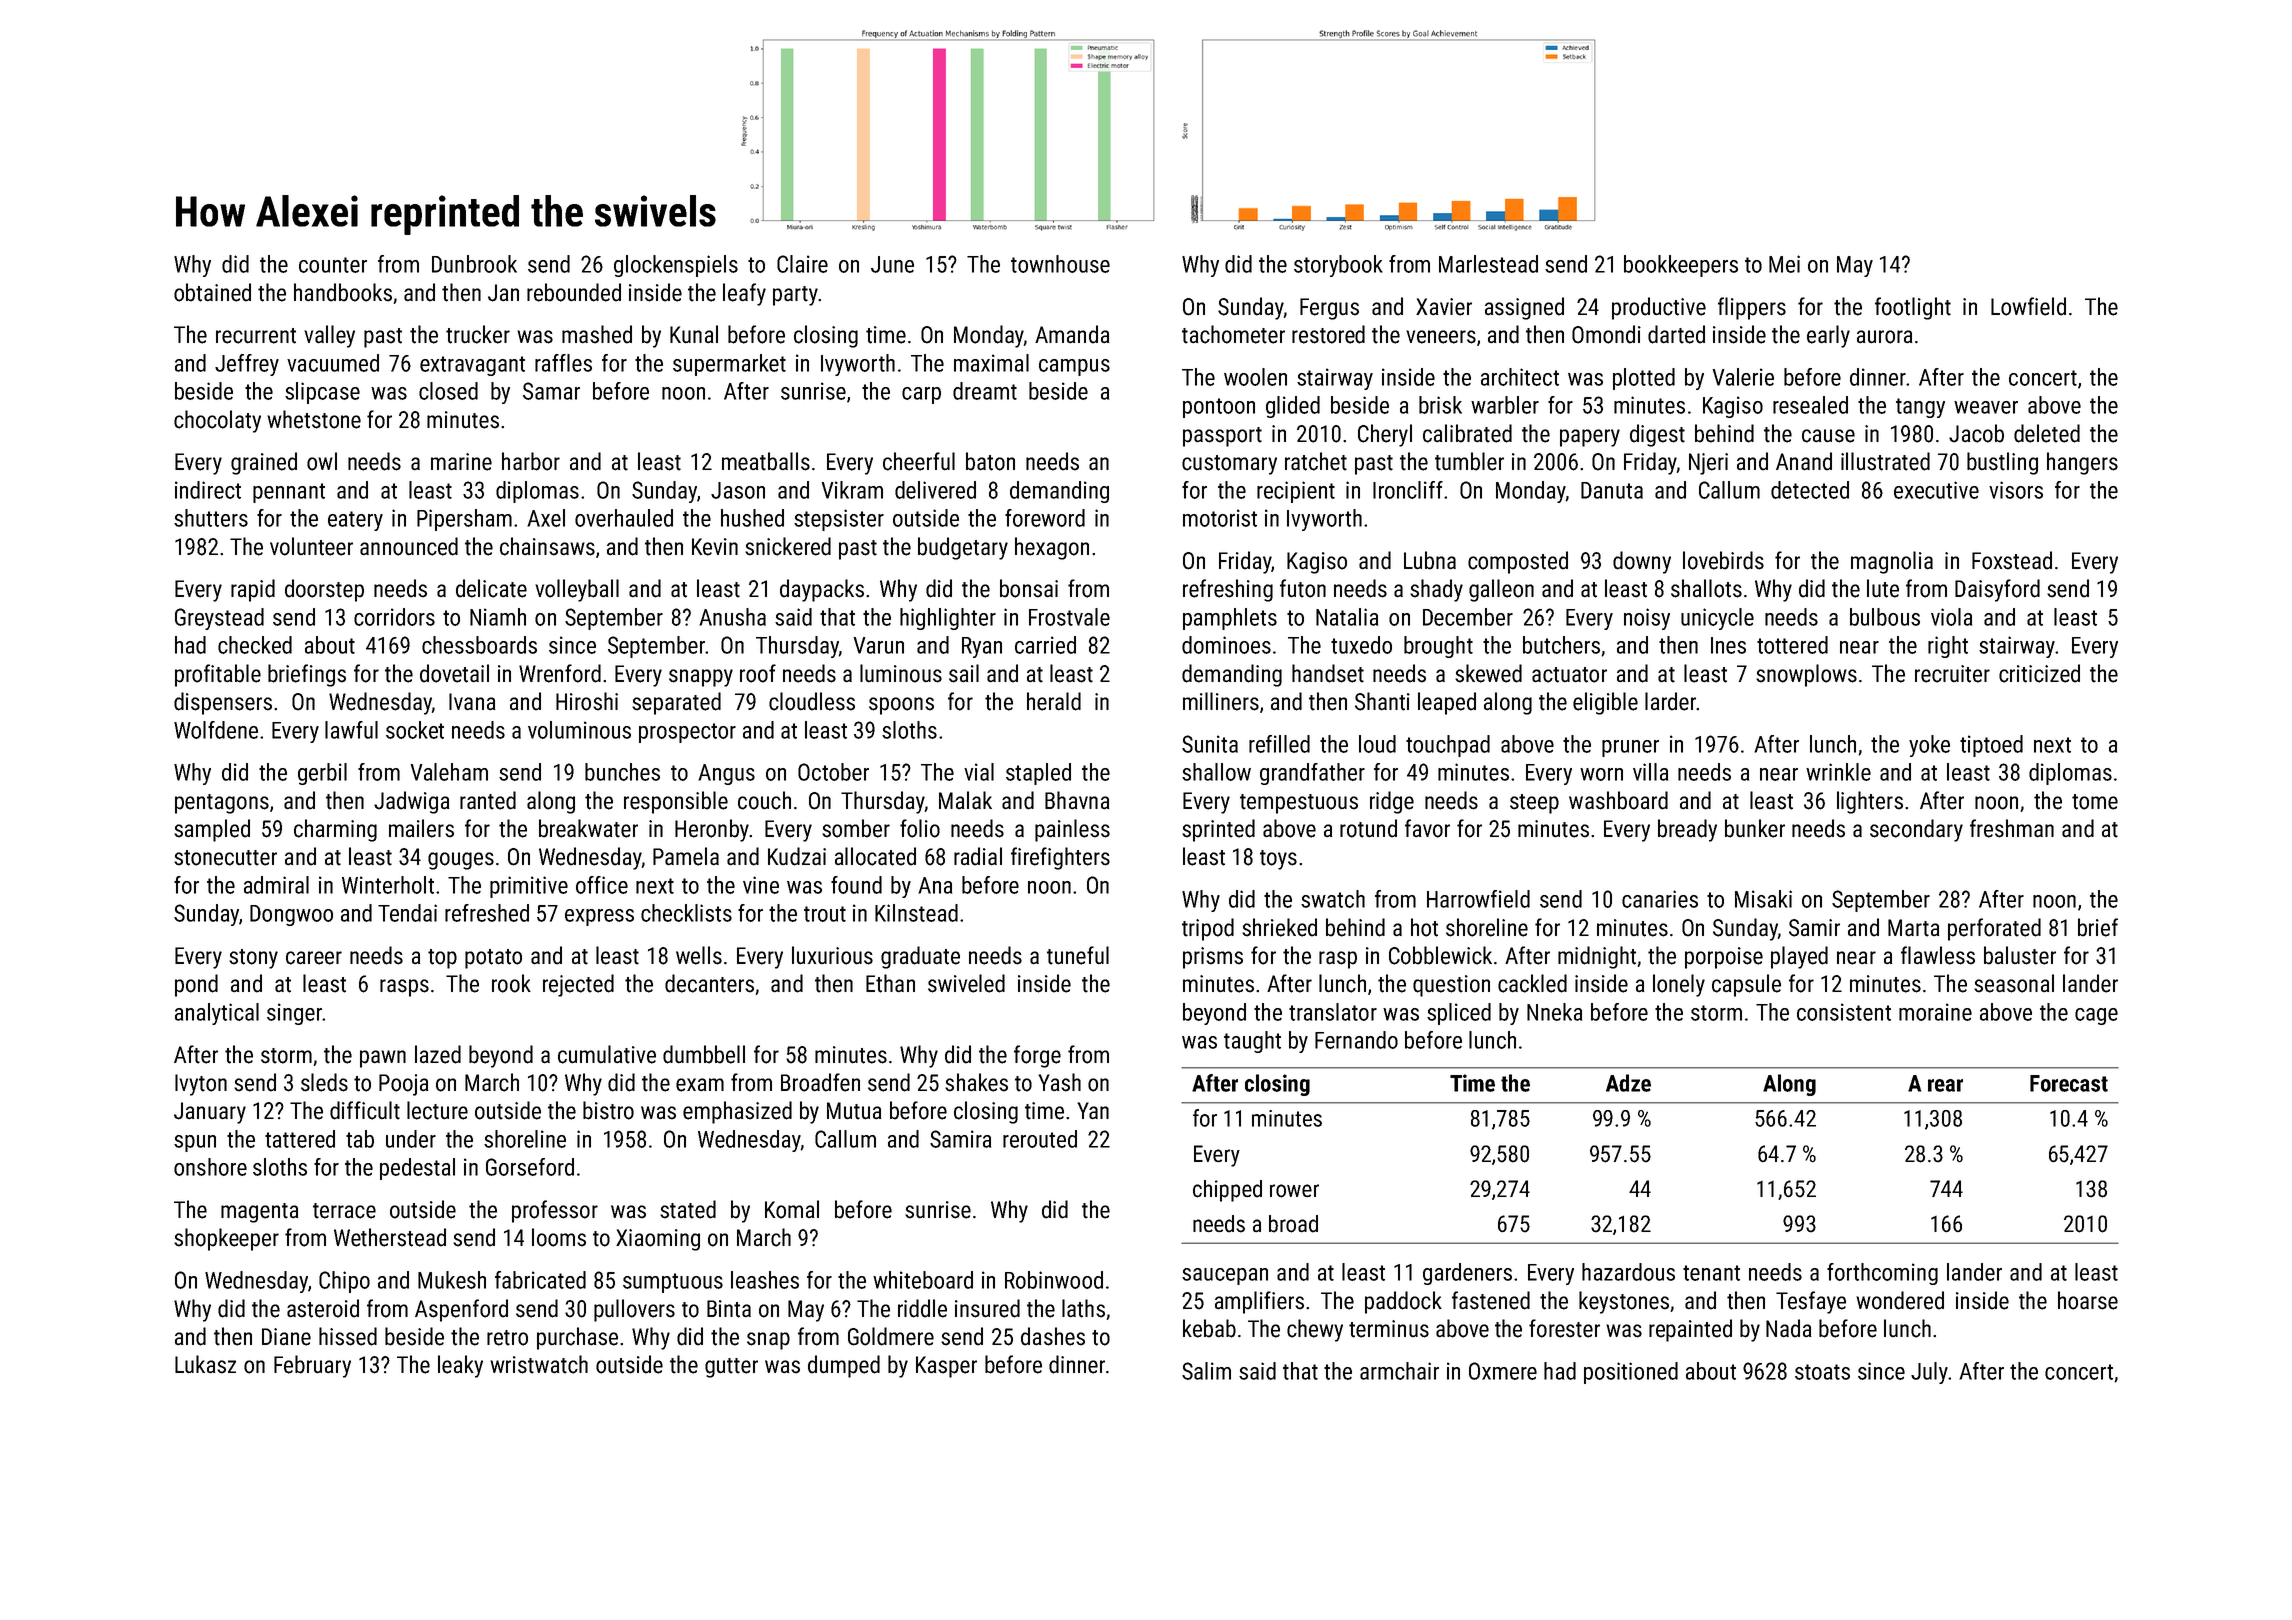 Image resolution: width=2292 pixels, height=1620 pixels. I want to click on tome, so click(2095, 802).
